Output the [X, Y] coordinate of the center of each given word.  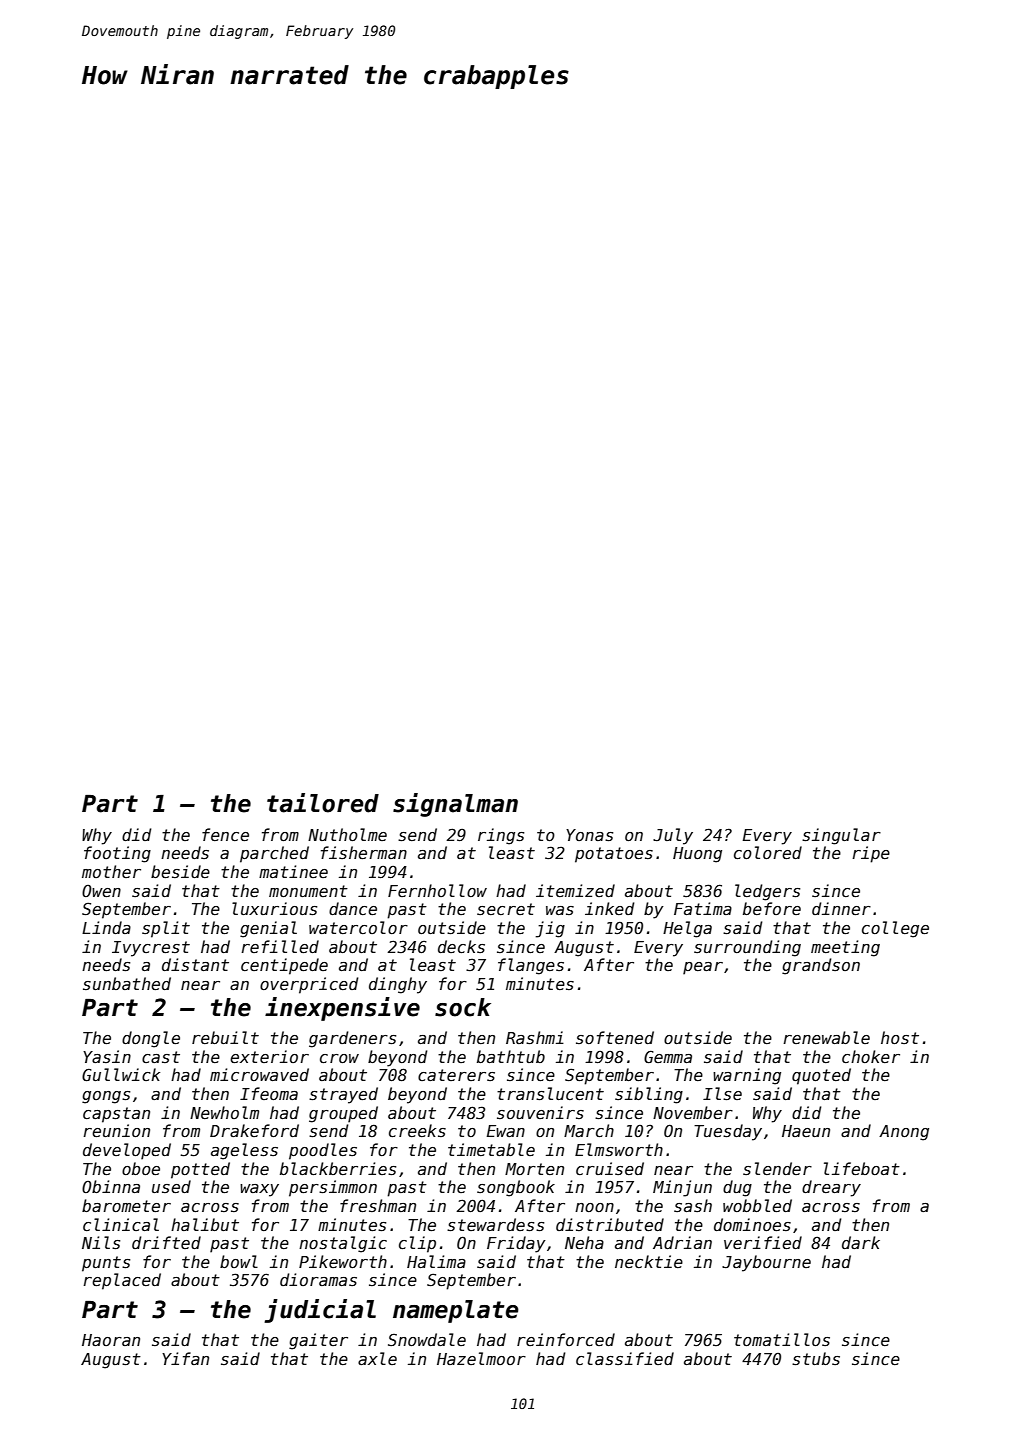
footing [117, 854]
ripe [871, 854]
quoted [821, 1076]
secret [506, 909]
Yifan [185, 1358]
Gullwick [121, 1075]
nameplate [456, 1311]
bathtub [511, 1056]
